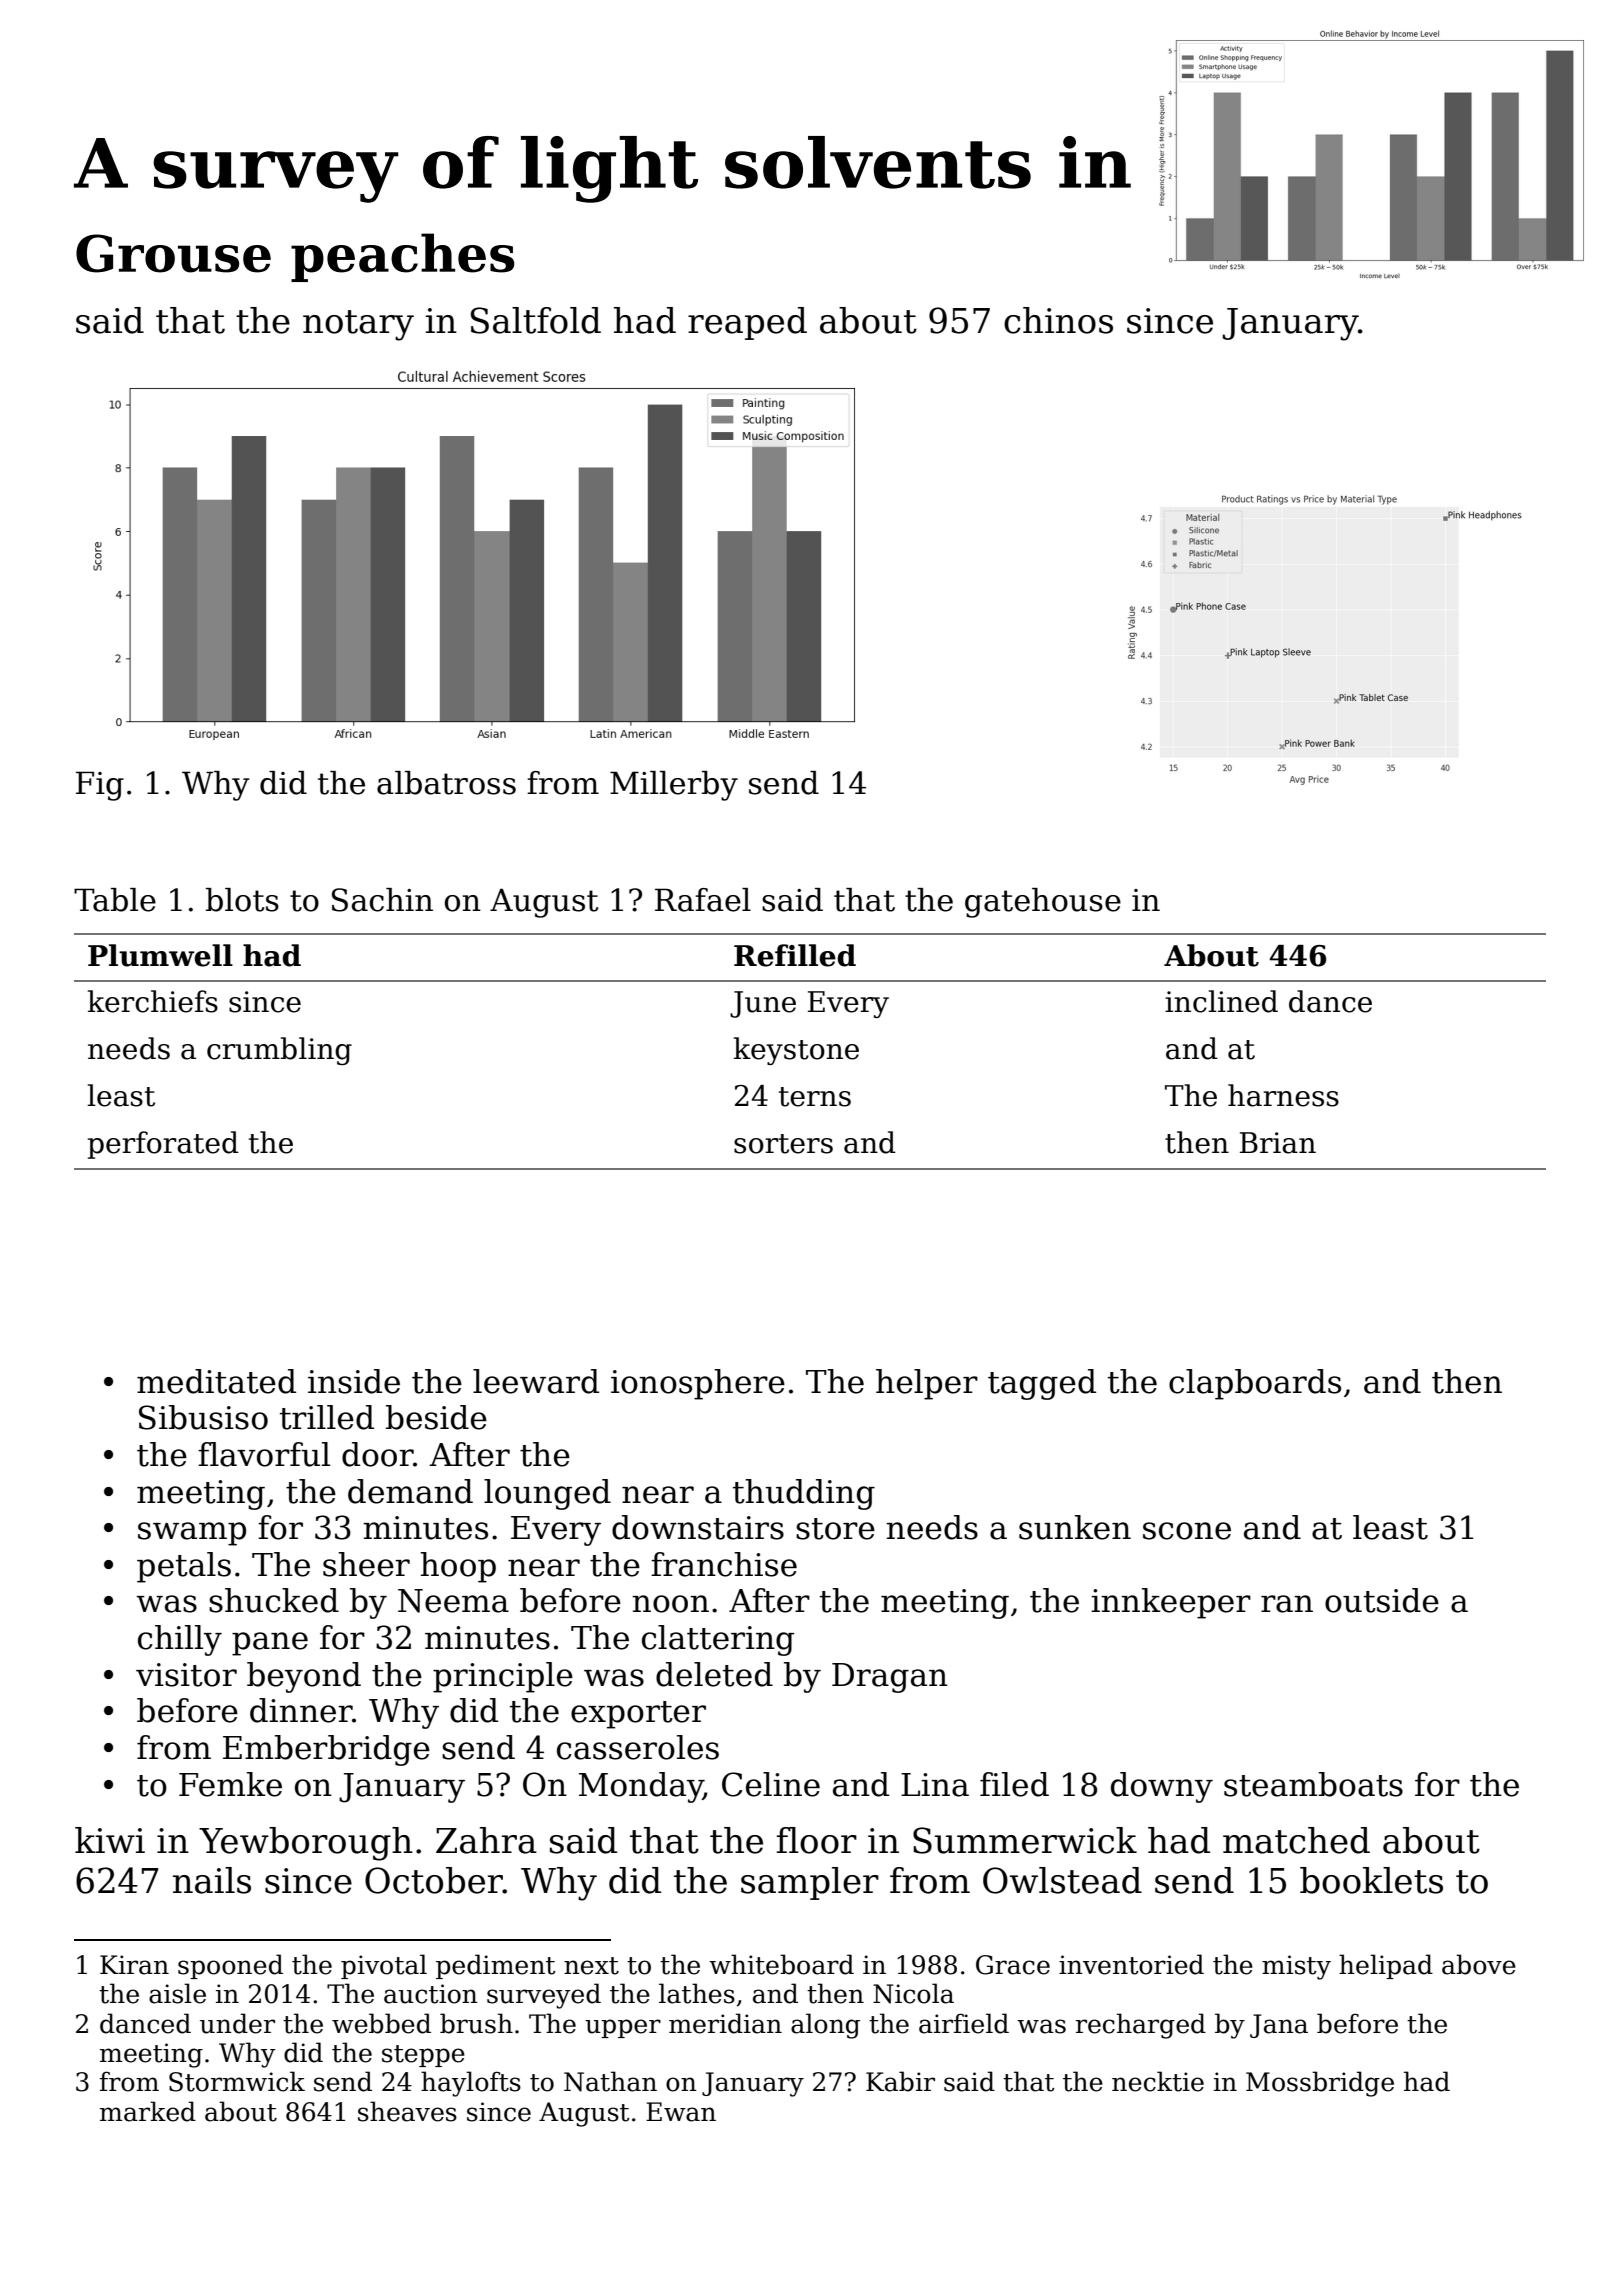  What do you see at coordinates (237, 2081) in the document?
I see `Stormwick` at bounding box center [237, 2081].
